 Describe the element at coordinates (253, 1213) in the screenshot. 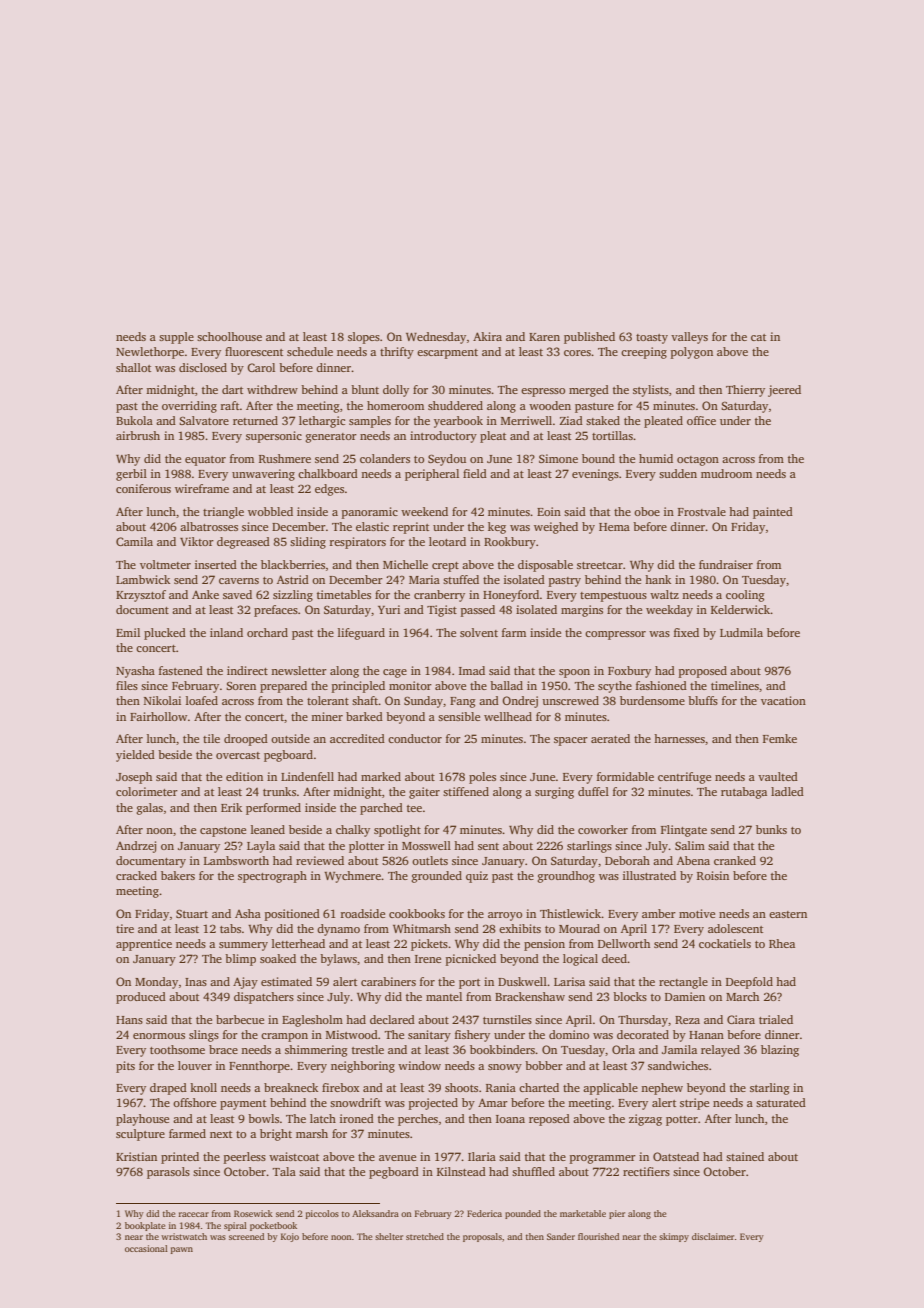

I see `Rosewick` at that location.
